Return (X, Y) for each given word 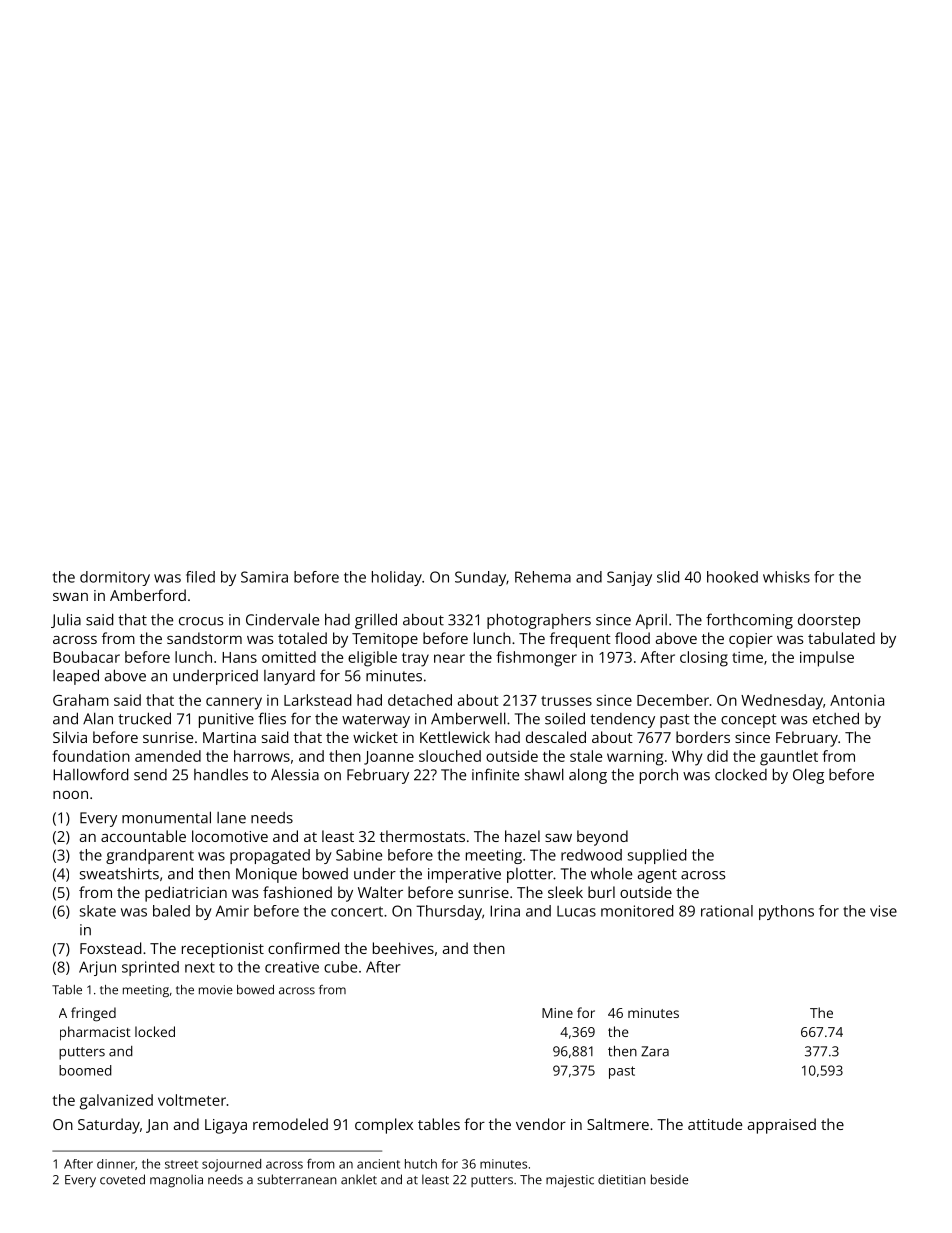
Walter (380, 892)
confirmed (303, 948)
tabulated (841, 638)
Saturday (109, 1126)
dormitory (115, 578)
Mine (557, 1013)
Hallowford (90, 774)
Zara (655, 1051)
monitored (637, 911)
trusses (566, 701)
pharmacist (95, 1033)
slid (668, 577)
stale (586, 756)
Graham (81, 700)
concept (748, 721)
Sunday (480, 578)
